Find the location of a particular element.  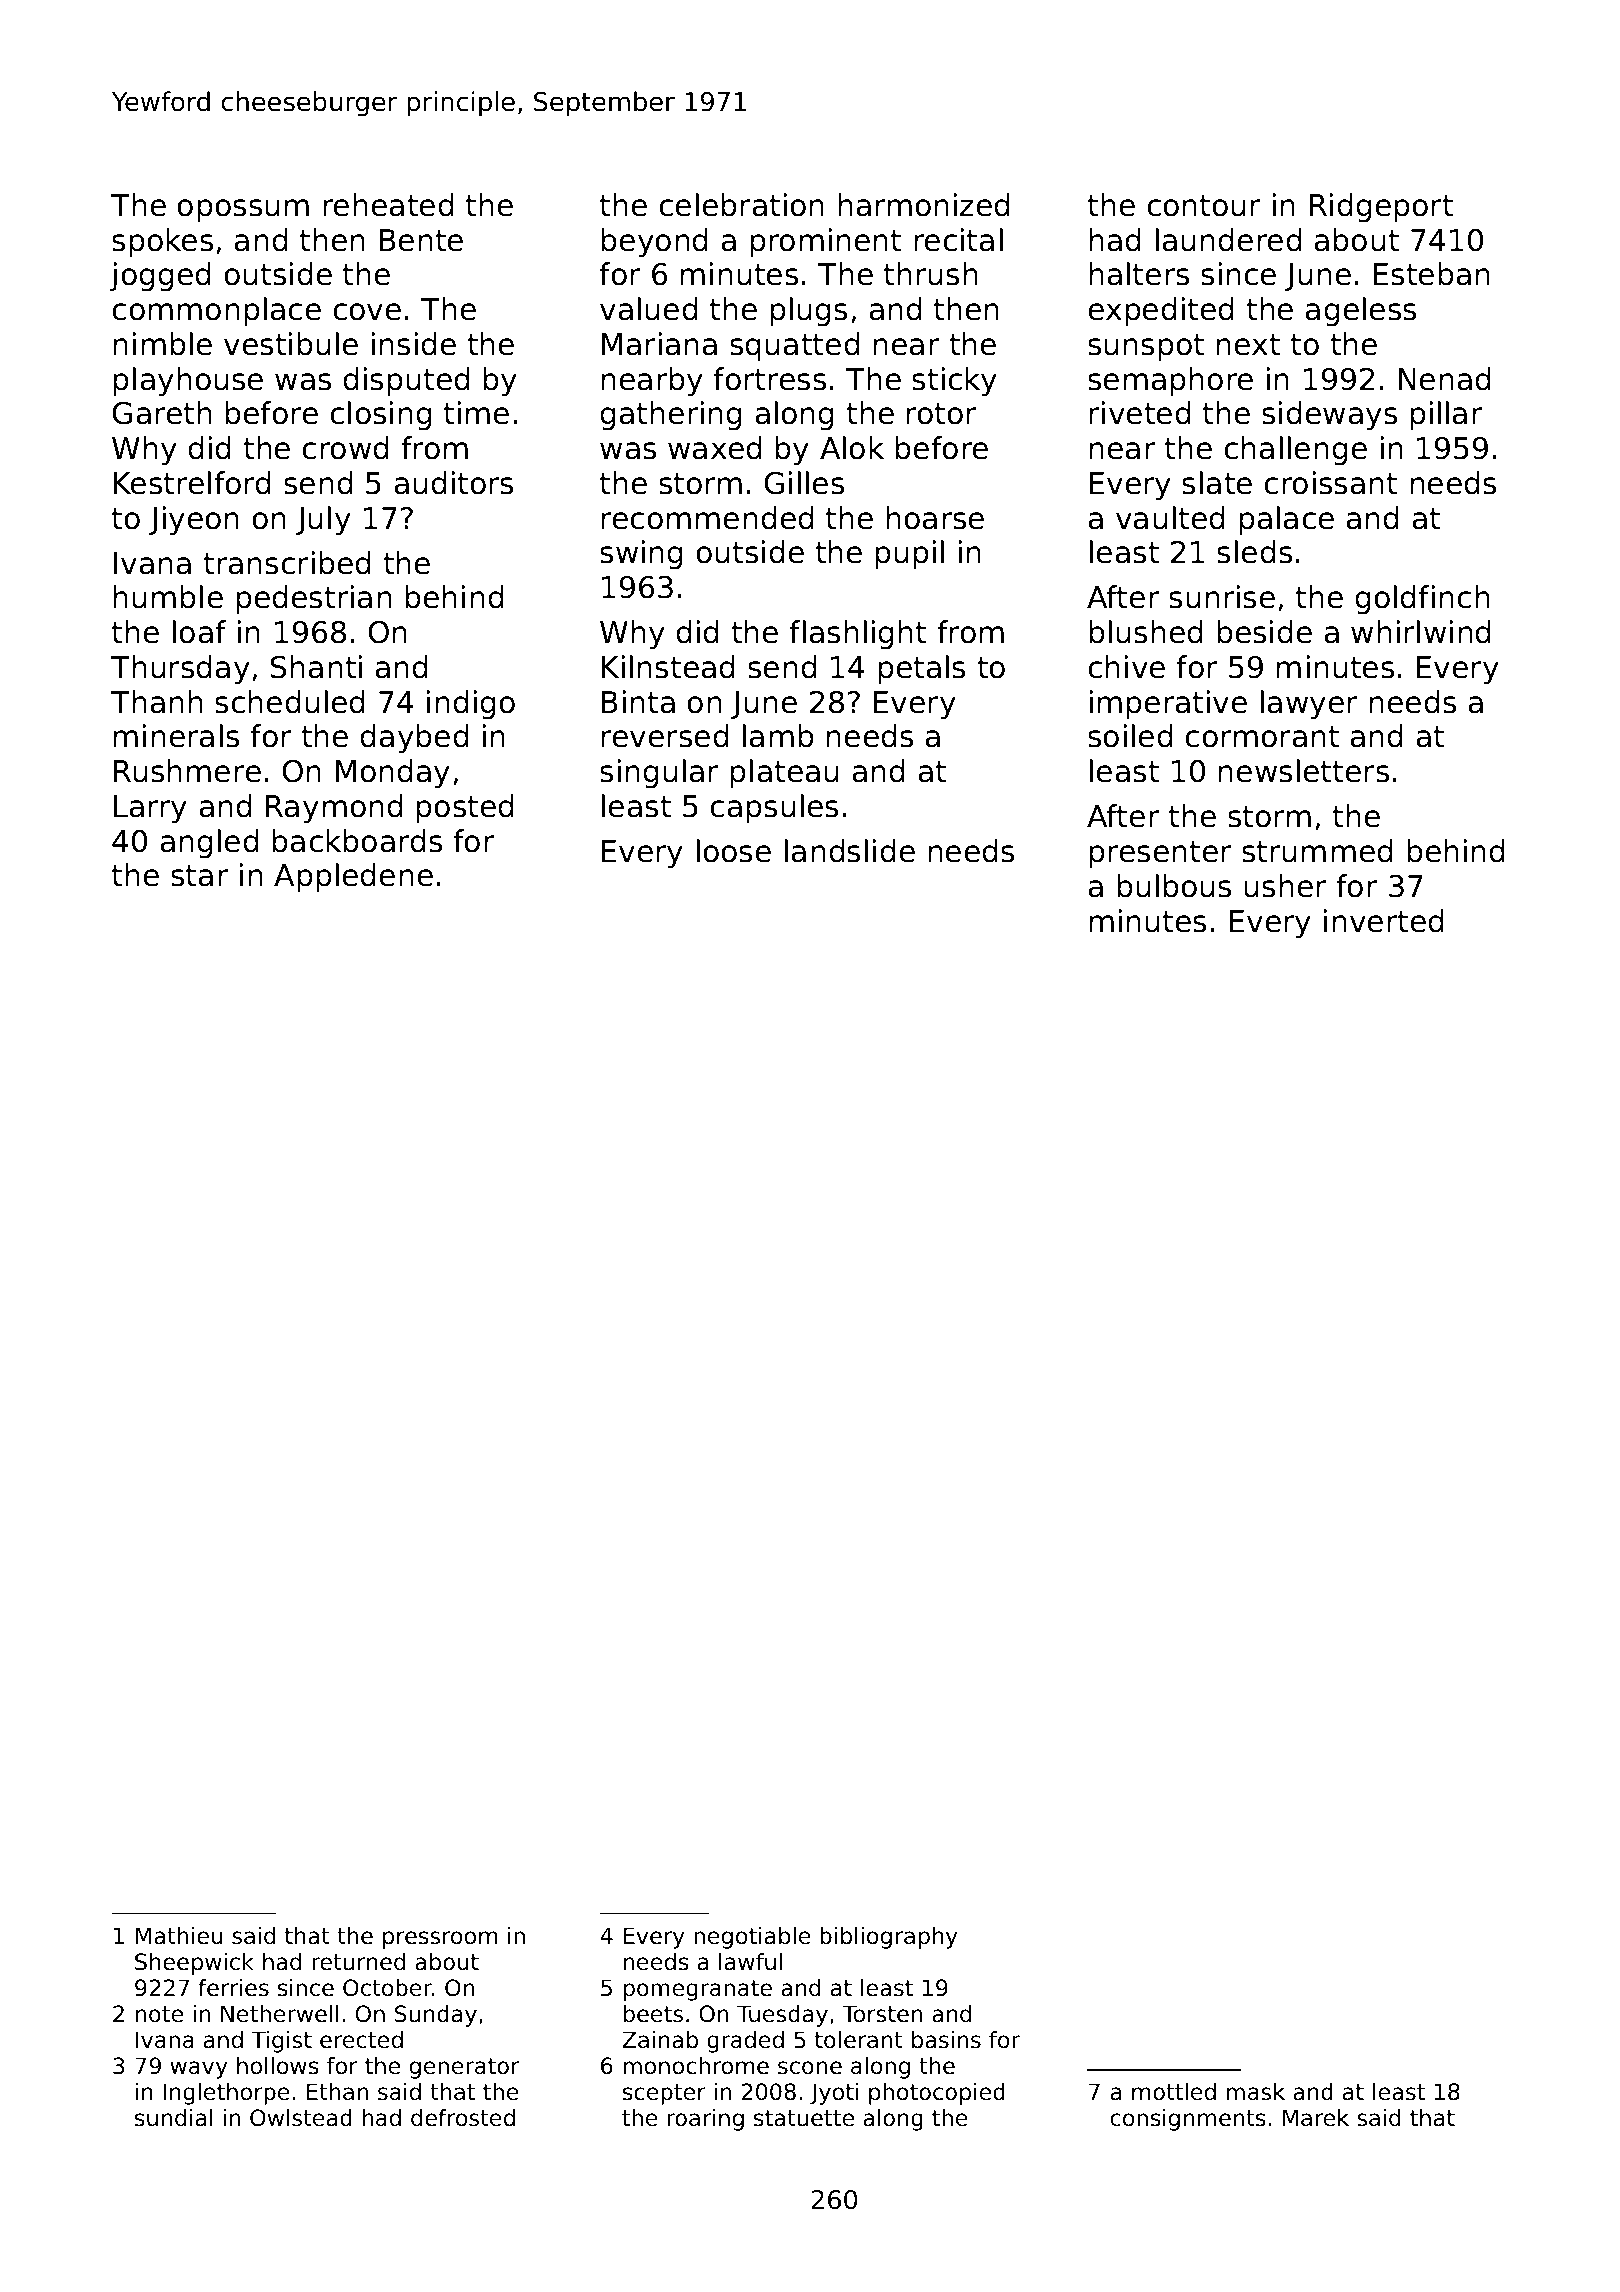

photocopied is located at coordinates (937, 2094).
